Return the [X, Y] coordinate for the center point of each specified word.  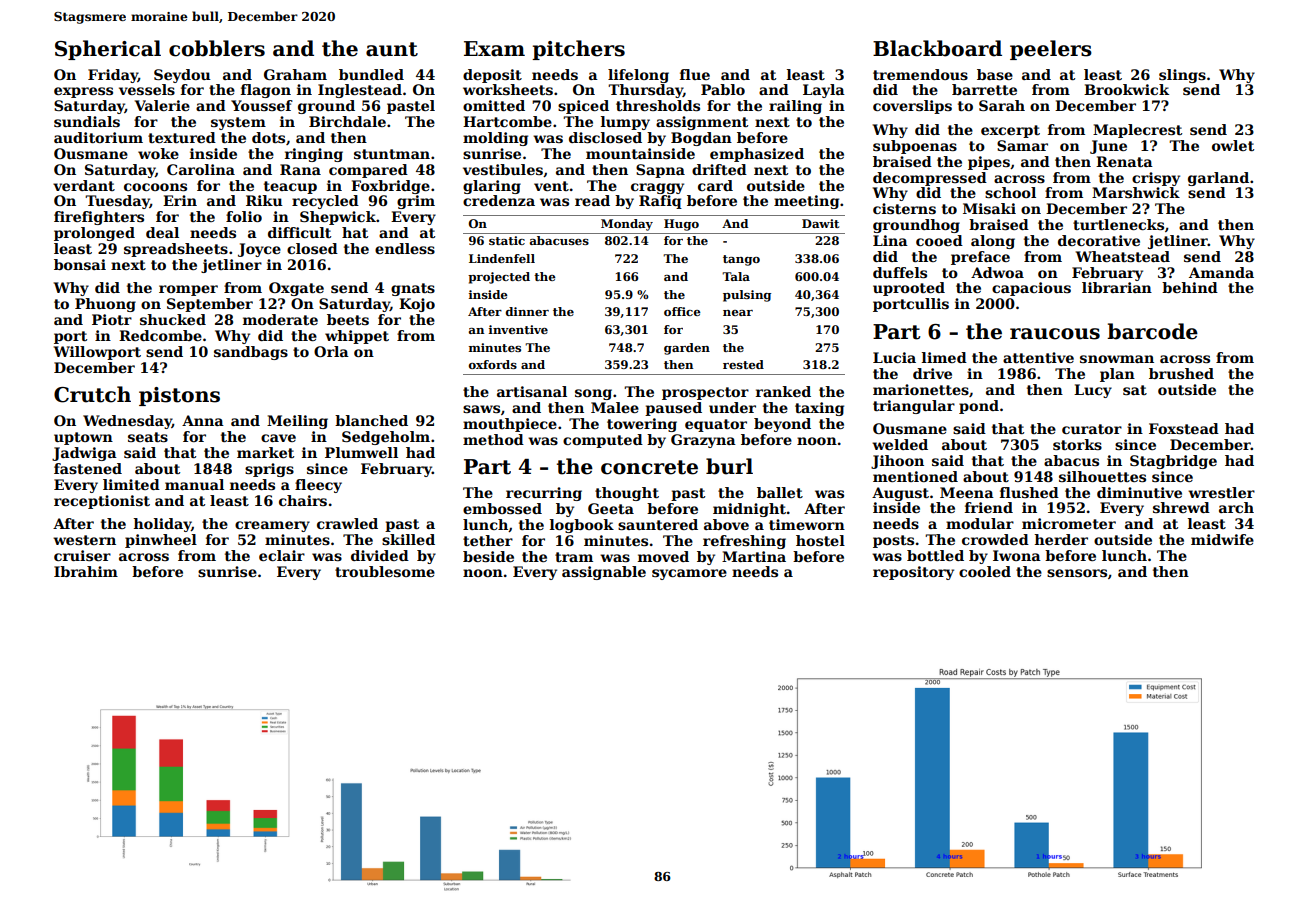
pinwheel [161, 541]
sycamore [689, 574]
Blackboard [937, 48]
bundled [371, 74]
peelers [1051, 50]
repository [913, 573]
